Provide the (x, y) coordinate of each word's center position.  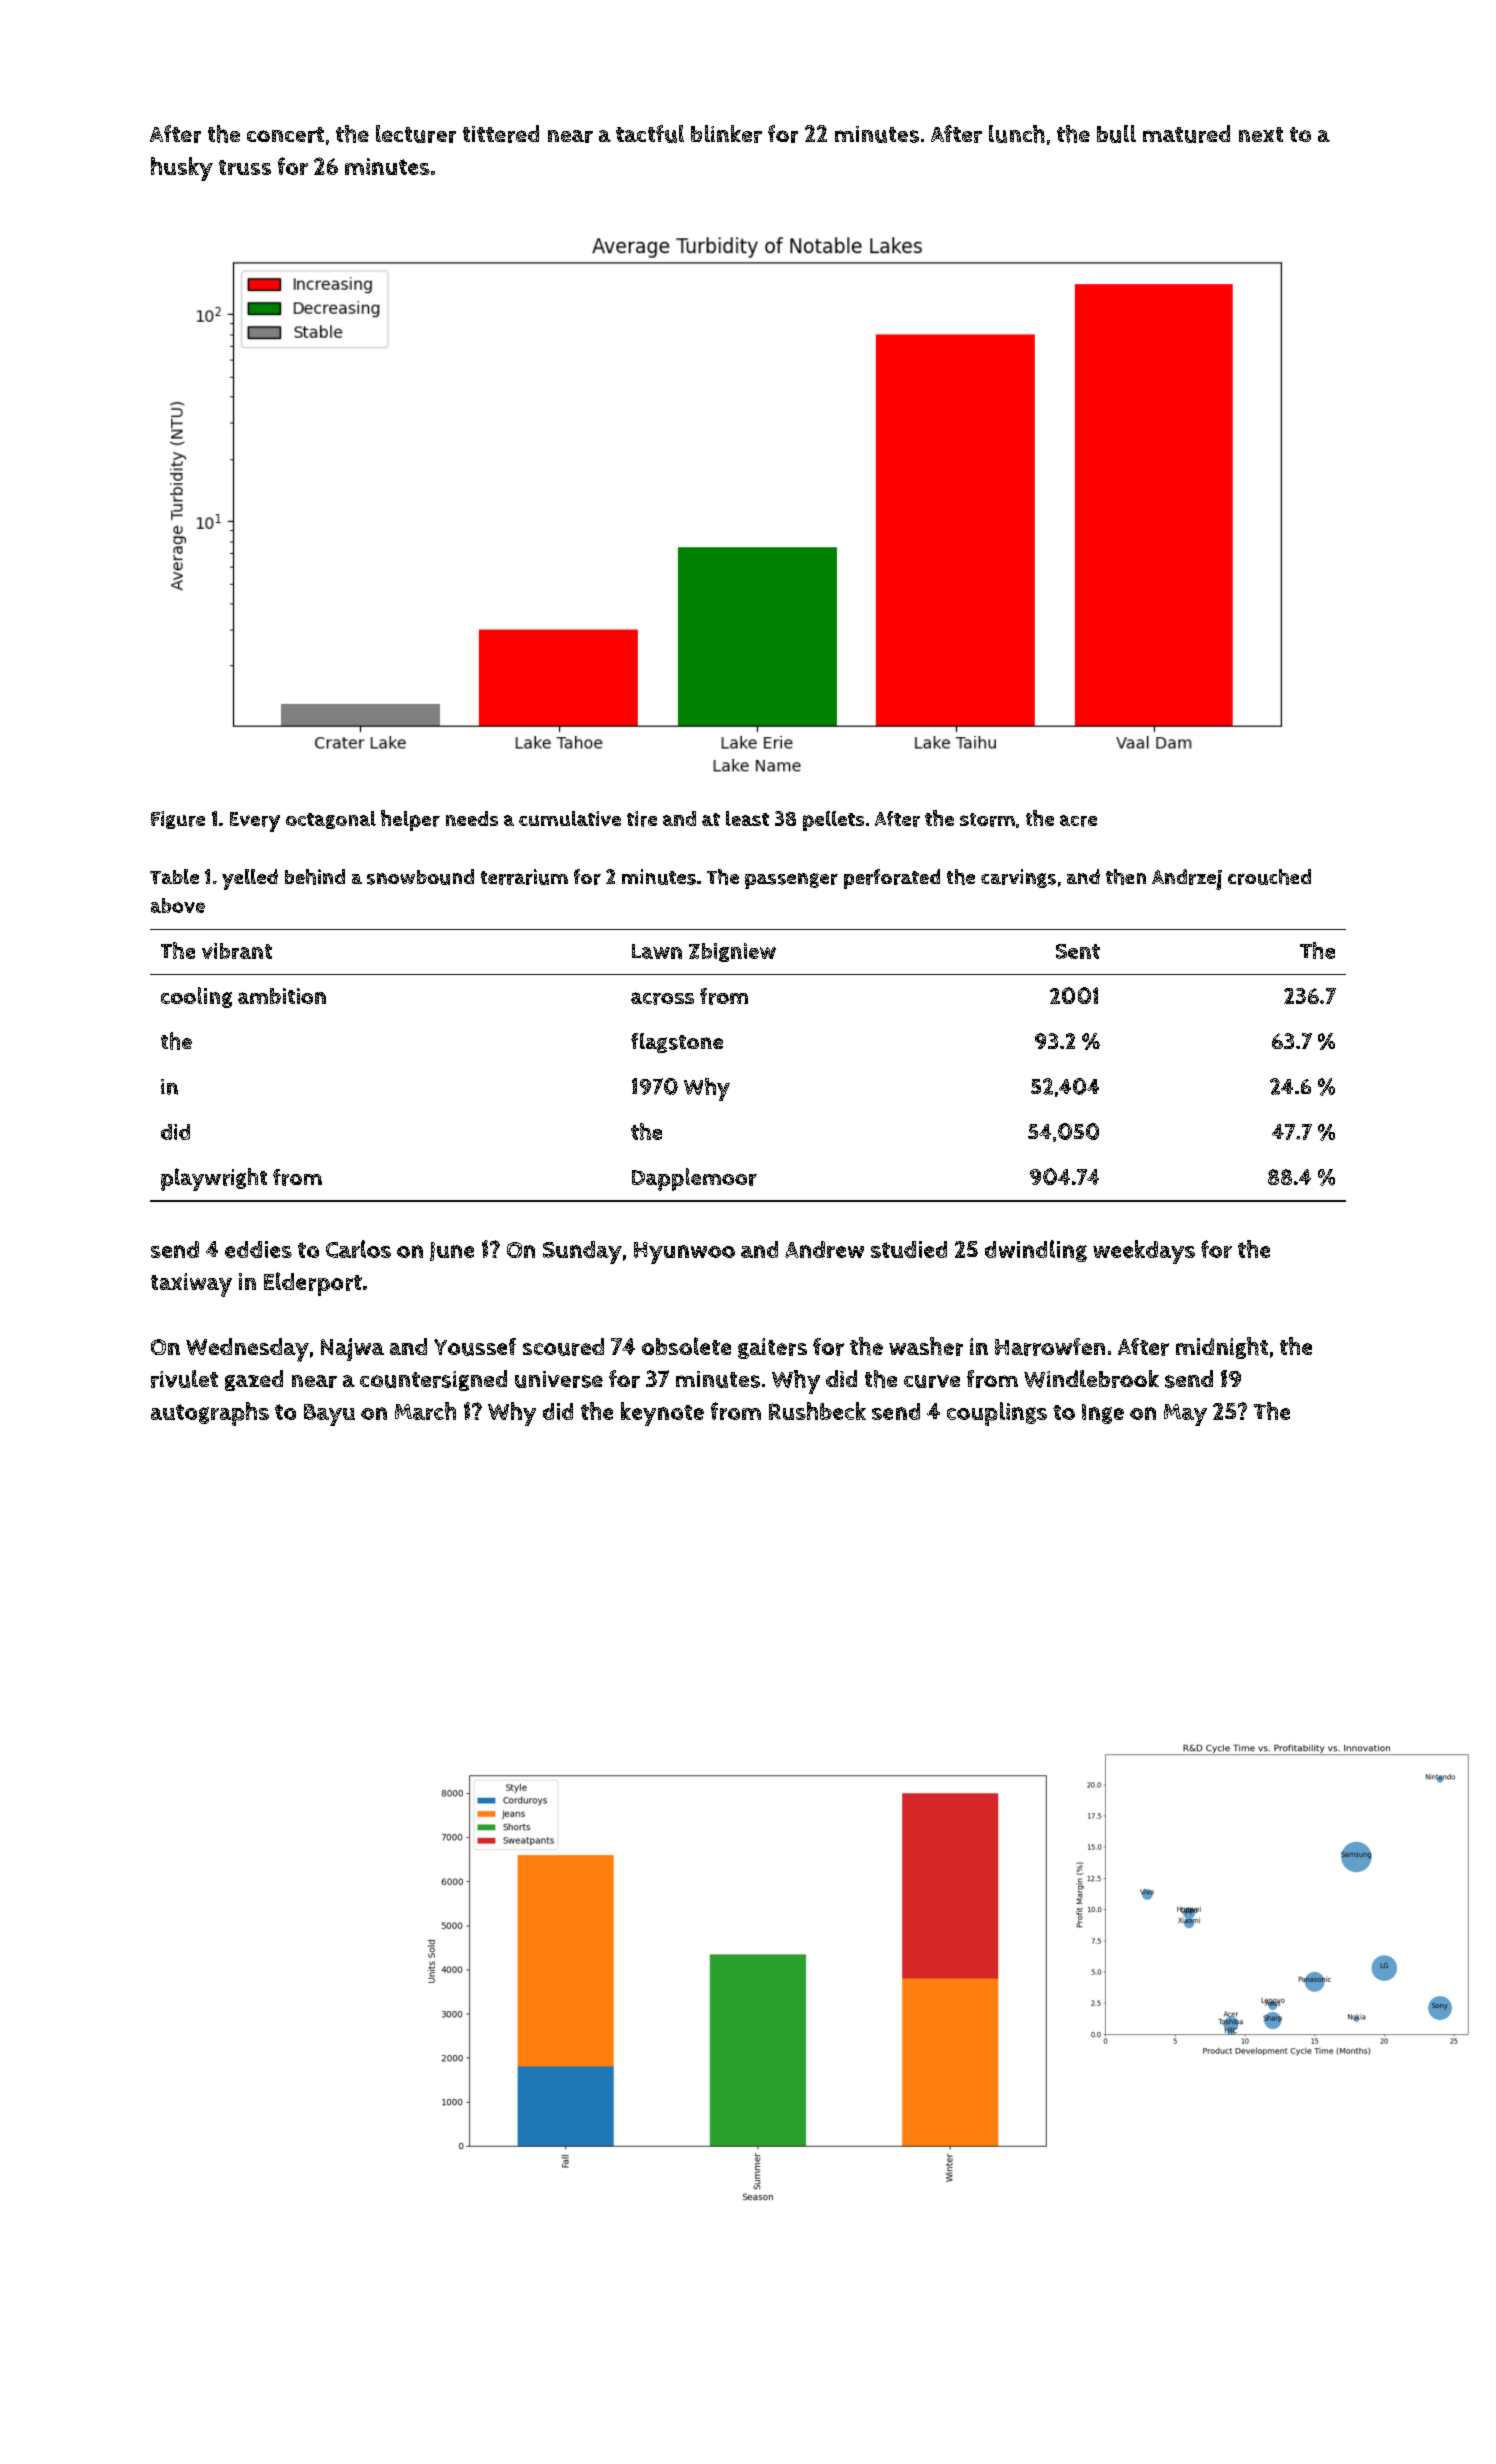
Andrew (824, 1249)
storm (987, 820)
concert (285, 135)
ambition (282, 996)
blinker (726, 134)
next (1261, 134)
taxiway (191, 1285)
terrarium (524, 877)
